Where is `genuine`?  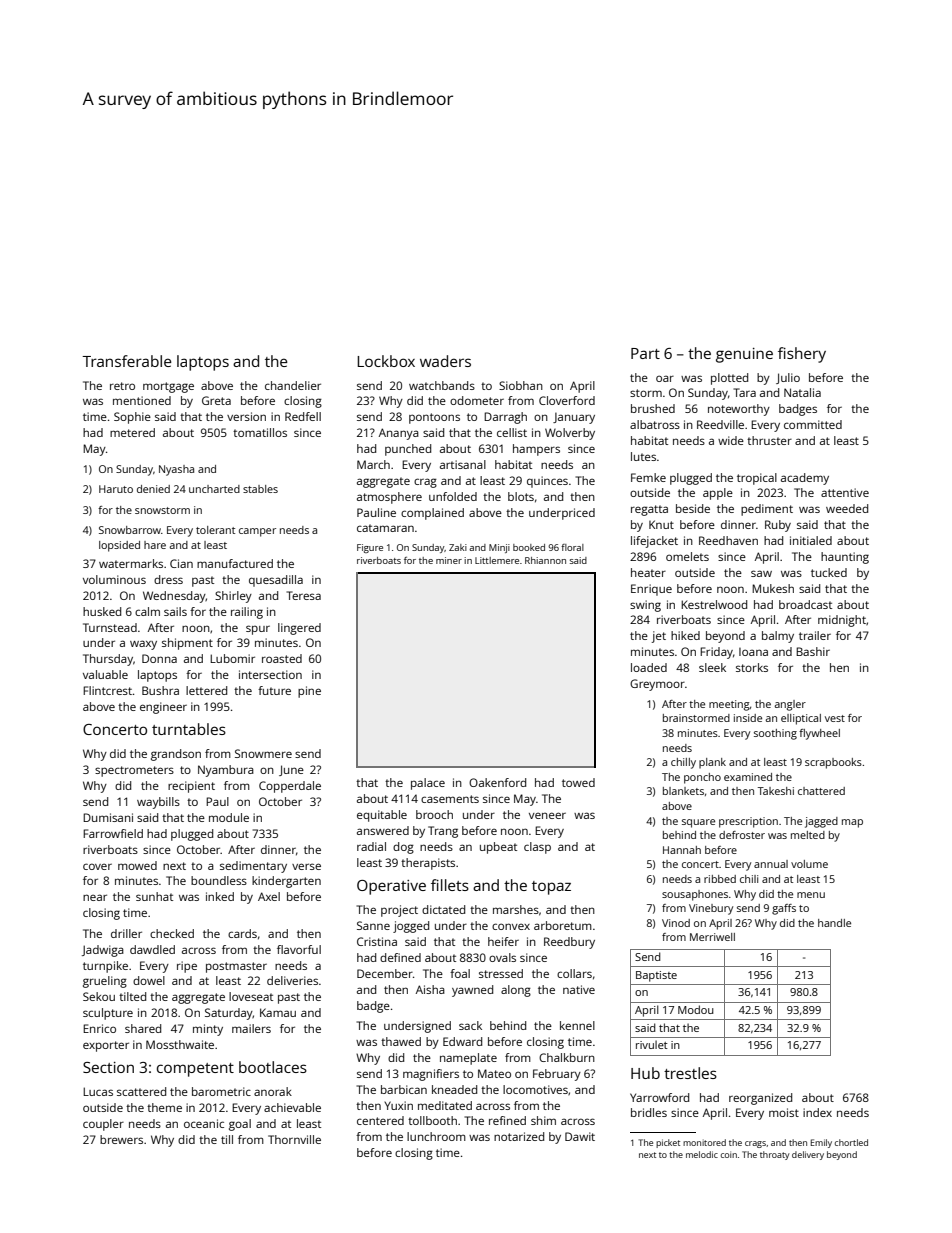
genuine is located at coordinates (744, 355).
